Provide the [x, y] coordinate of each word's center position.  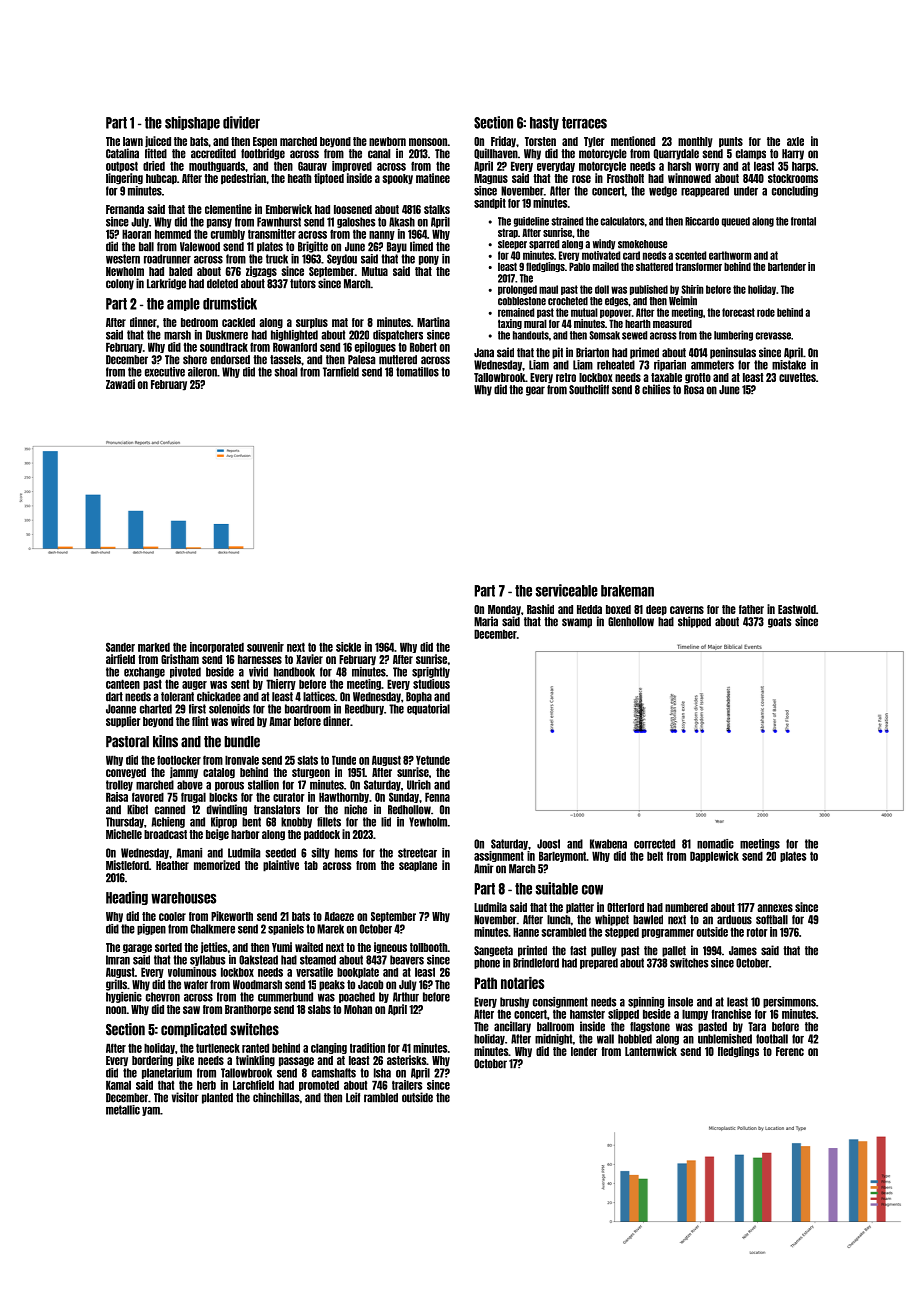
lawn [133, 141]
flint [200, 721]
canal [379, 154]
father [751, 609]
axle [795, 141]
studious [431, 684]
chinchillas [276, 1097]
